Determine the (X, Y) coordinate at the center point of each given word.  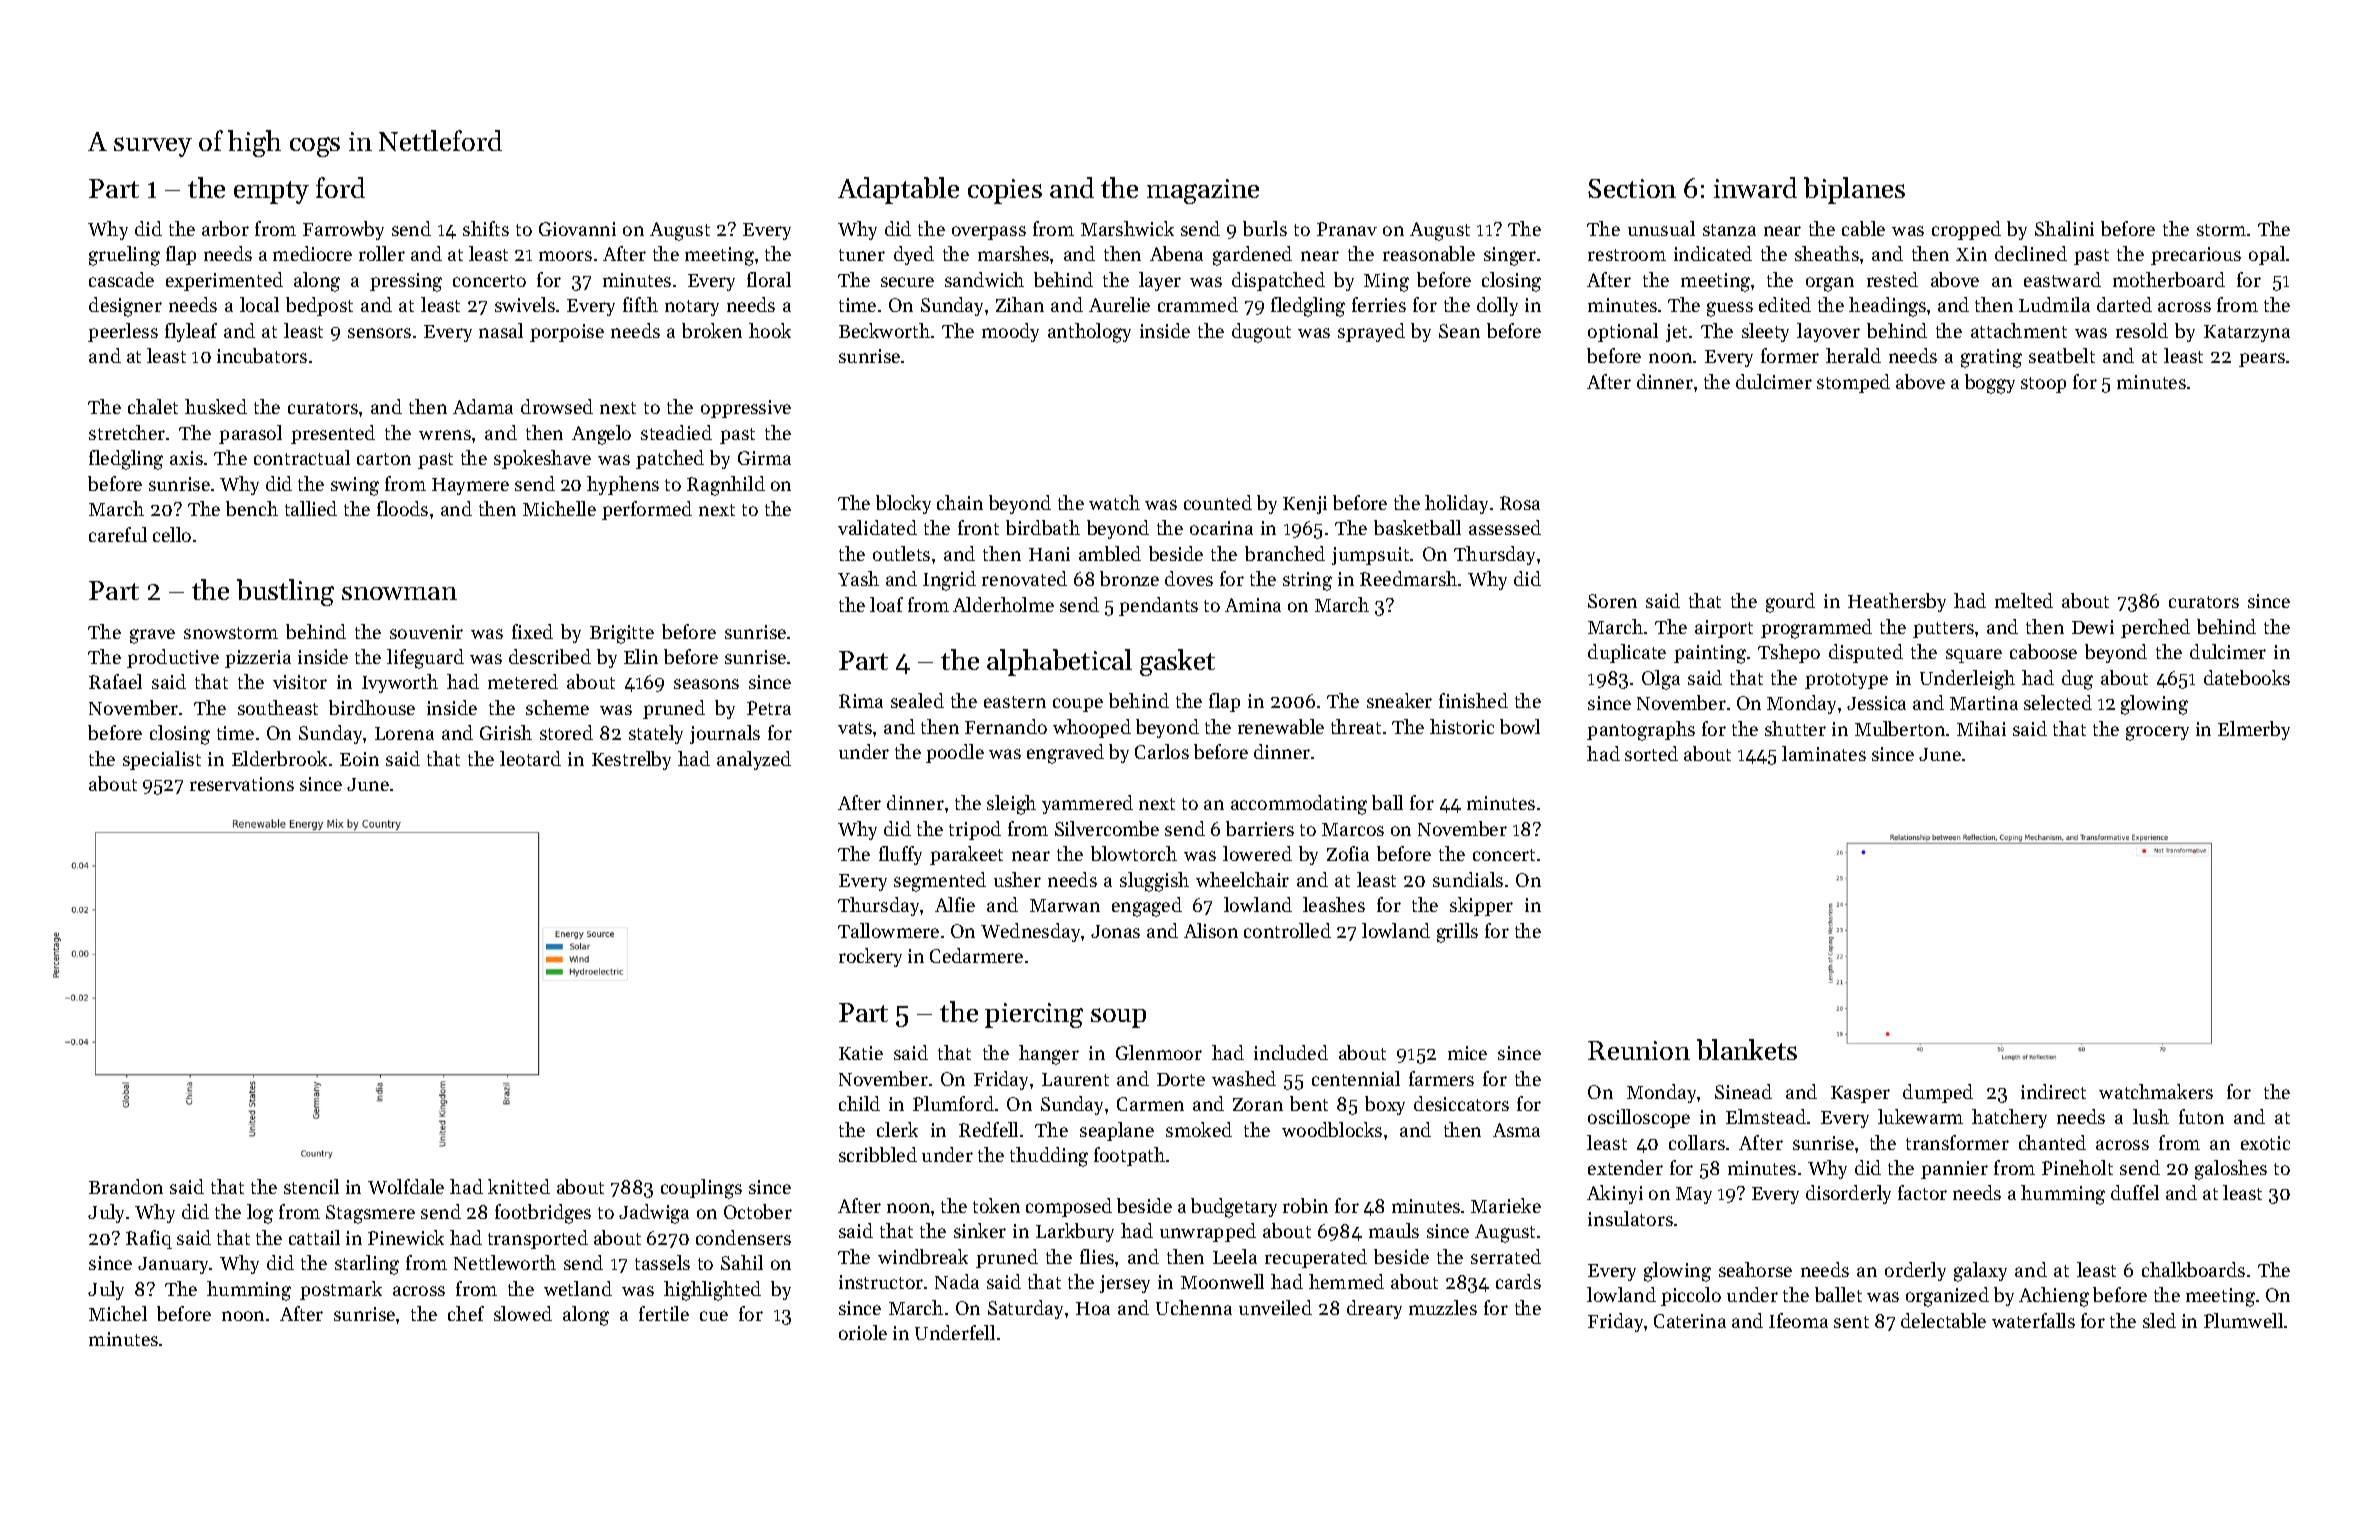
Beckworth (884, 330)
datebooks (2247, 677)
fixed (532, 631)
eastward (2062, 279)
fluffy (900, 855)
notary (692, 308)
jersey (1125, 1284)
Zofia (1348, 853)
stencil (311, 1186)
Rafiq (149, 1239)
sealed (917, 700)
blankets (1747, 1049)
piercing (1034, 1015)
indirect (2053, 1091)
